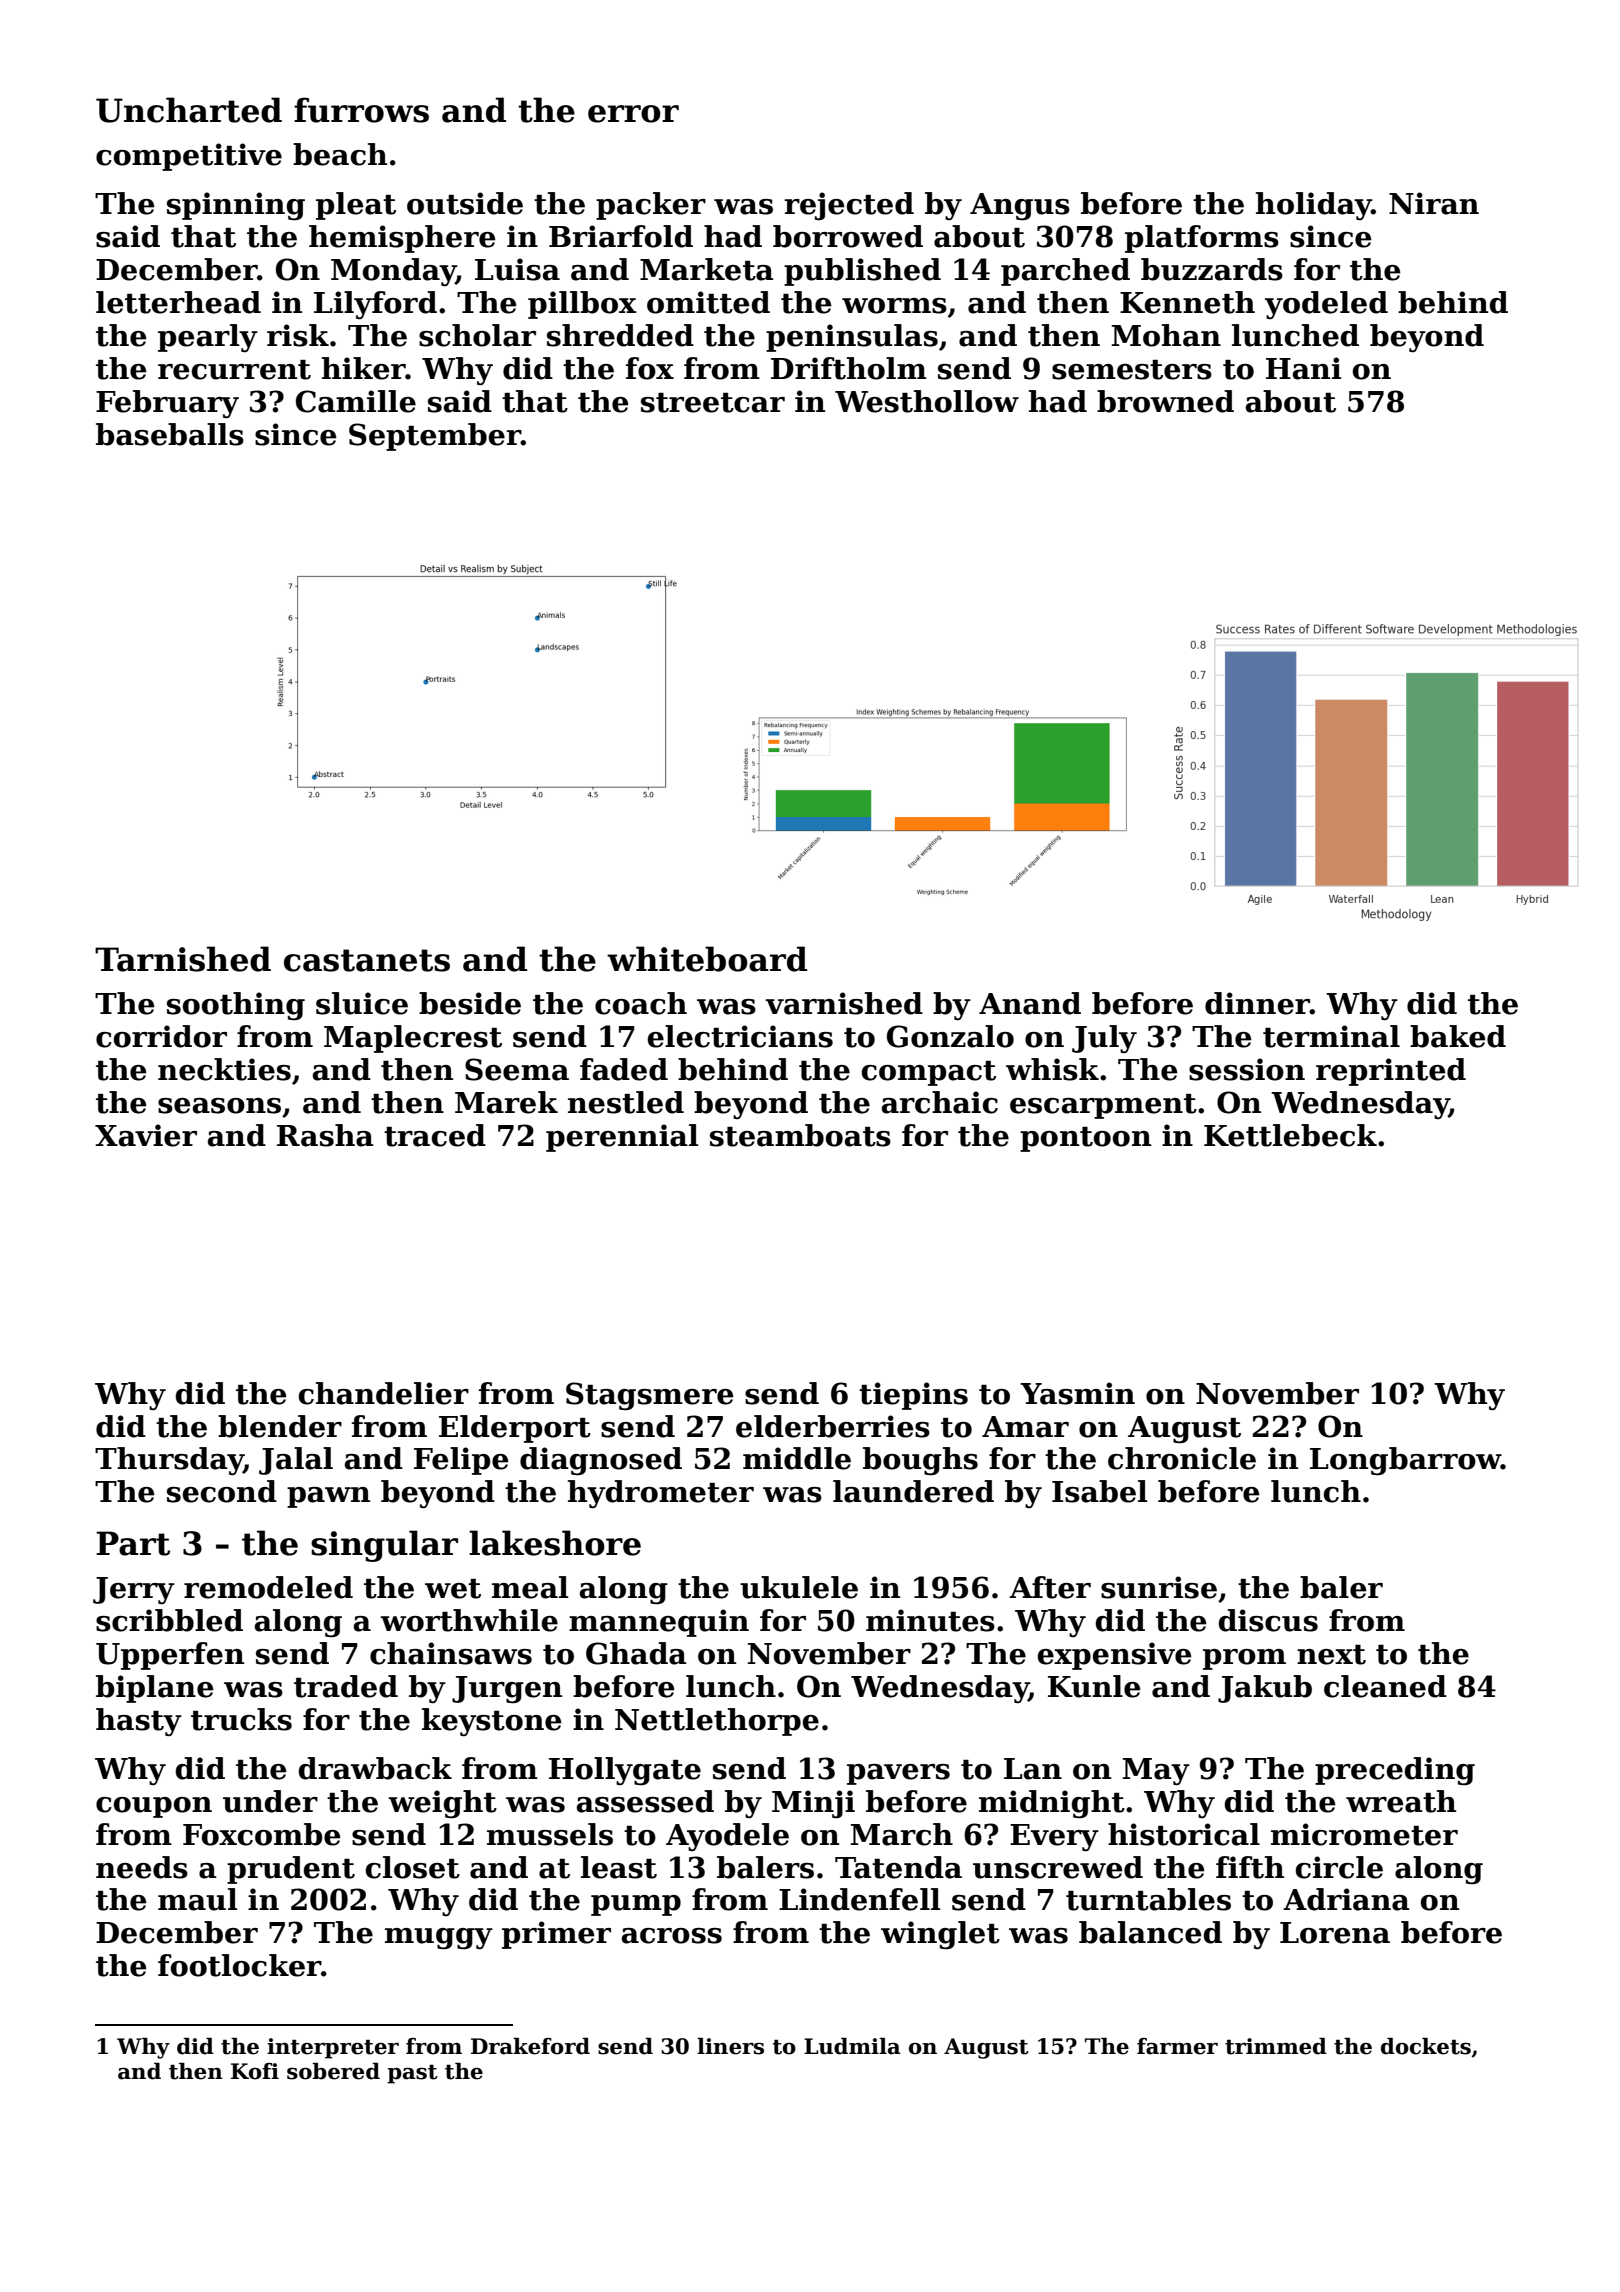 The height and width of the document is (2292, 1620). What do you see at coordinates (1030, 1003) in the document?
I see `Anand` at bounding box center [1030, 1003].
